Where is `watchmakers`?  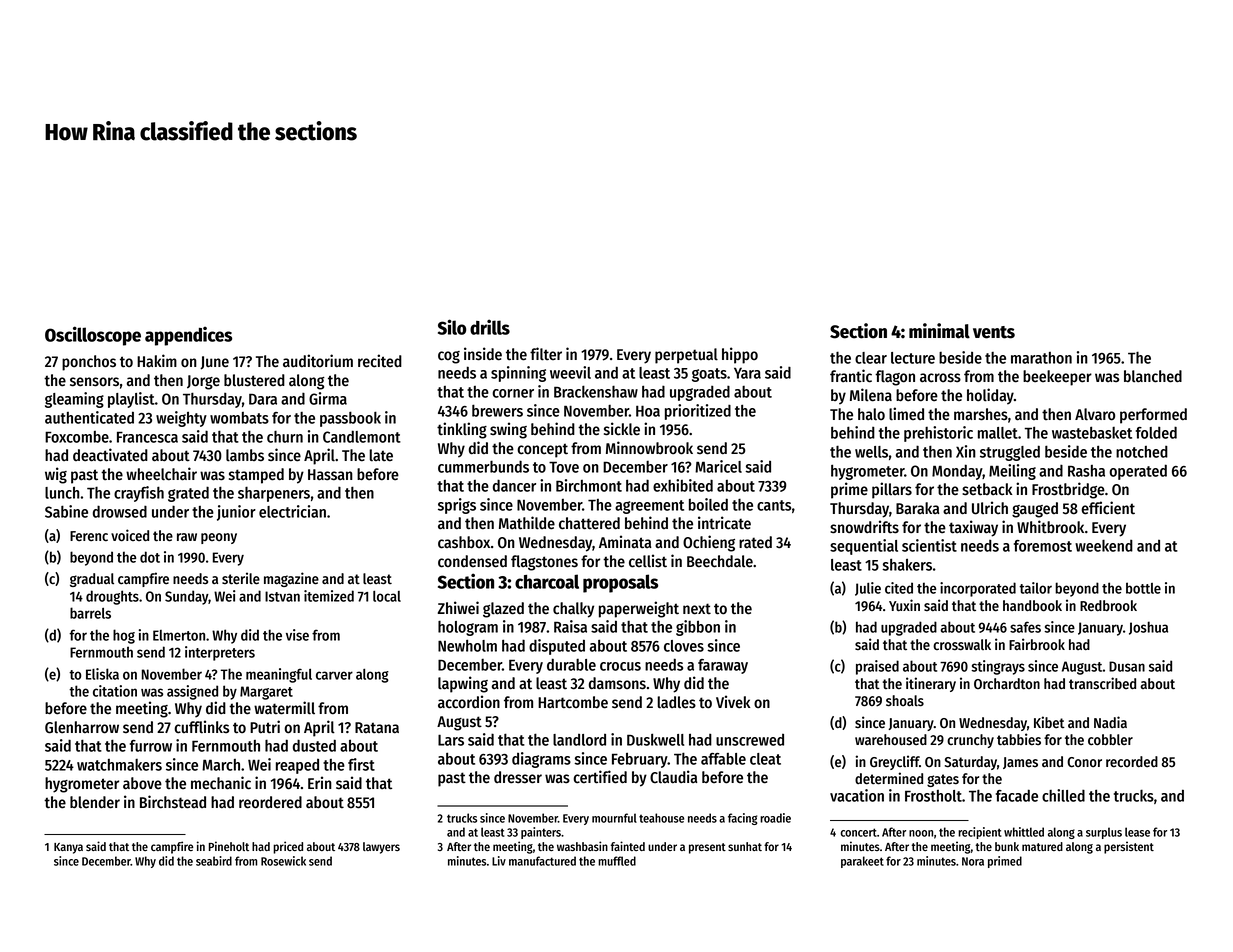 watchmakers is located at coordinates (119, 765).
